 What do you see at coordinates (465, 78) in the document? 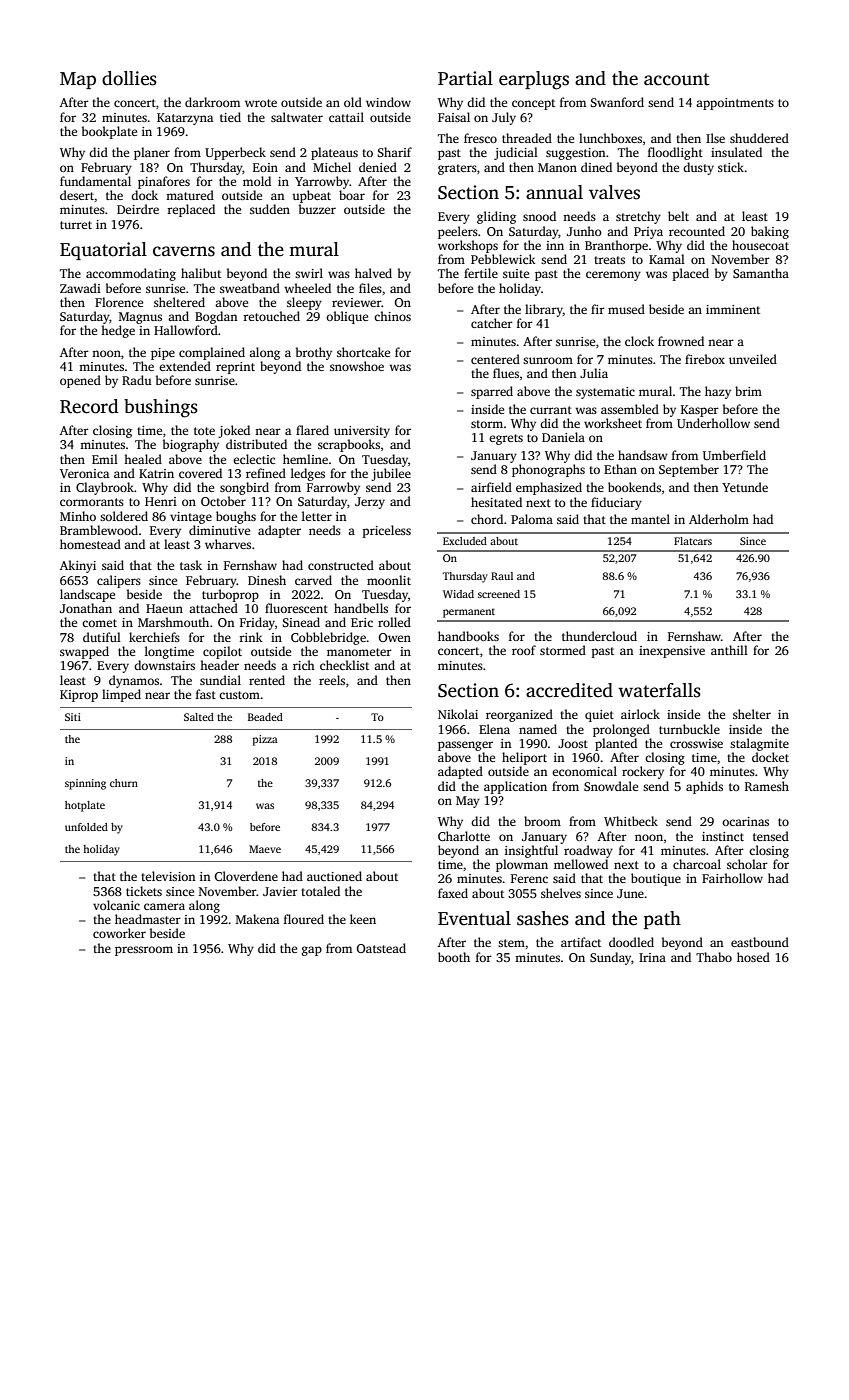
I see `Partial` at bounding box center [465, 78].
